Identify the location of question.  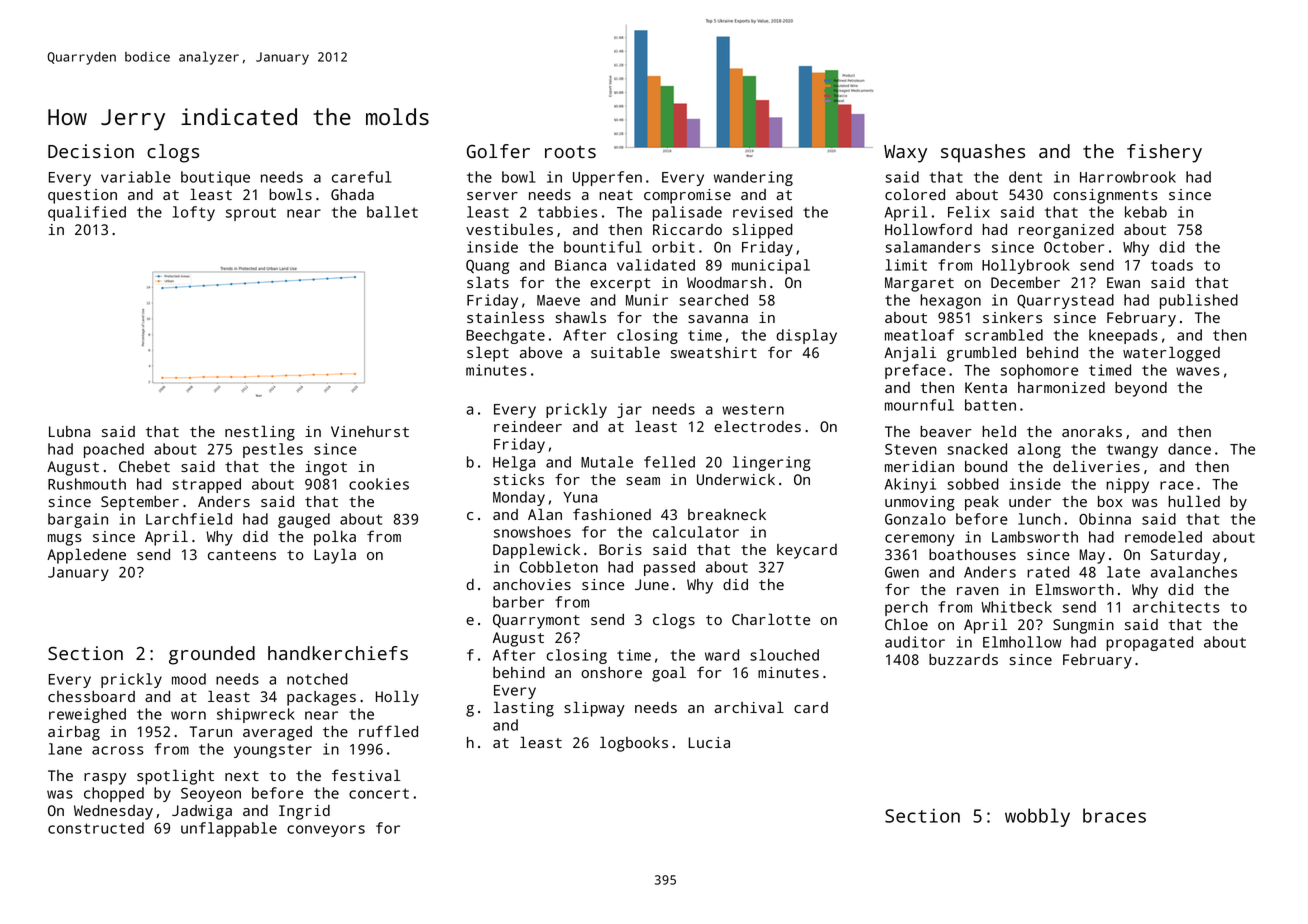
(82, 196).
